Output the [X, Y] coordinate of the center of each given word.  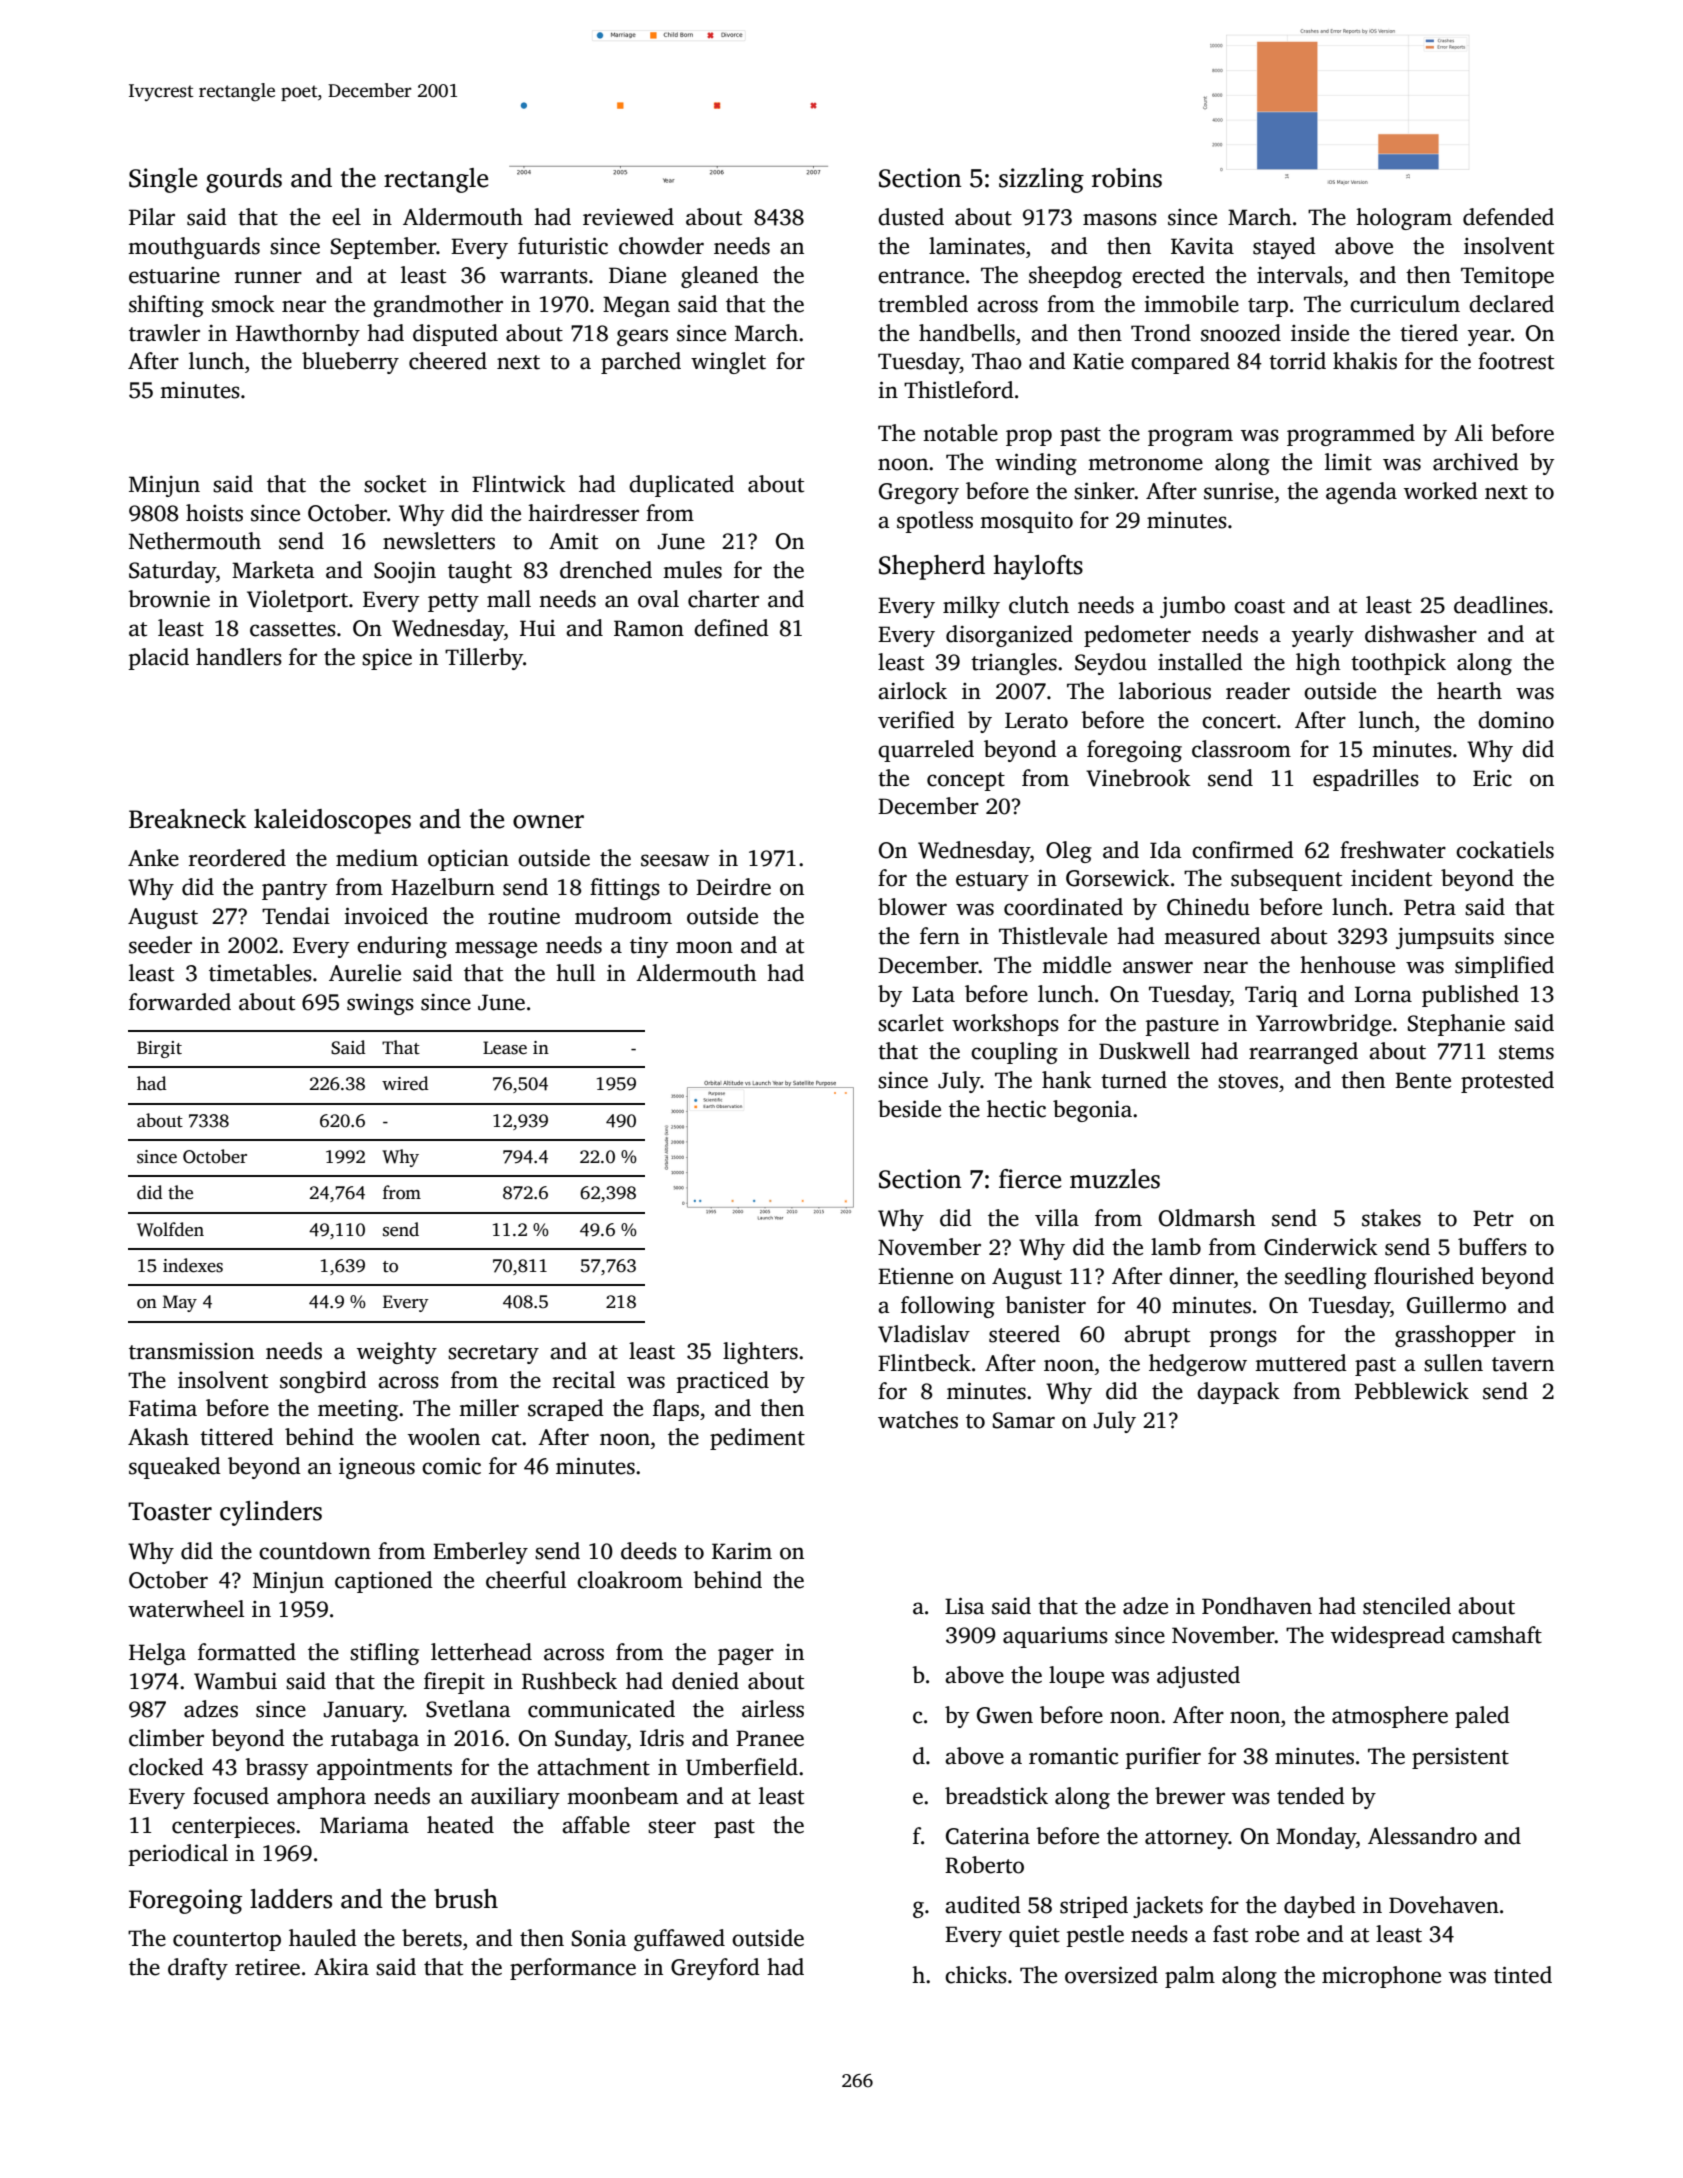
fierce [1030, 1179]
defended [1508, 217]
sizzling [1041, 180]
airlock [912, 691]
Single [163, 180]
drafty [198, 1969]
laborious [1165, 691]
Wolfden [170, 1229]
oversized [1111, 1975]
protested [1507, 1082]
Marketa [273, 570]
